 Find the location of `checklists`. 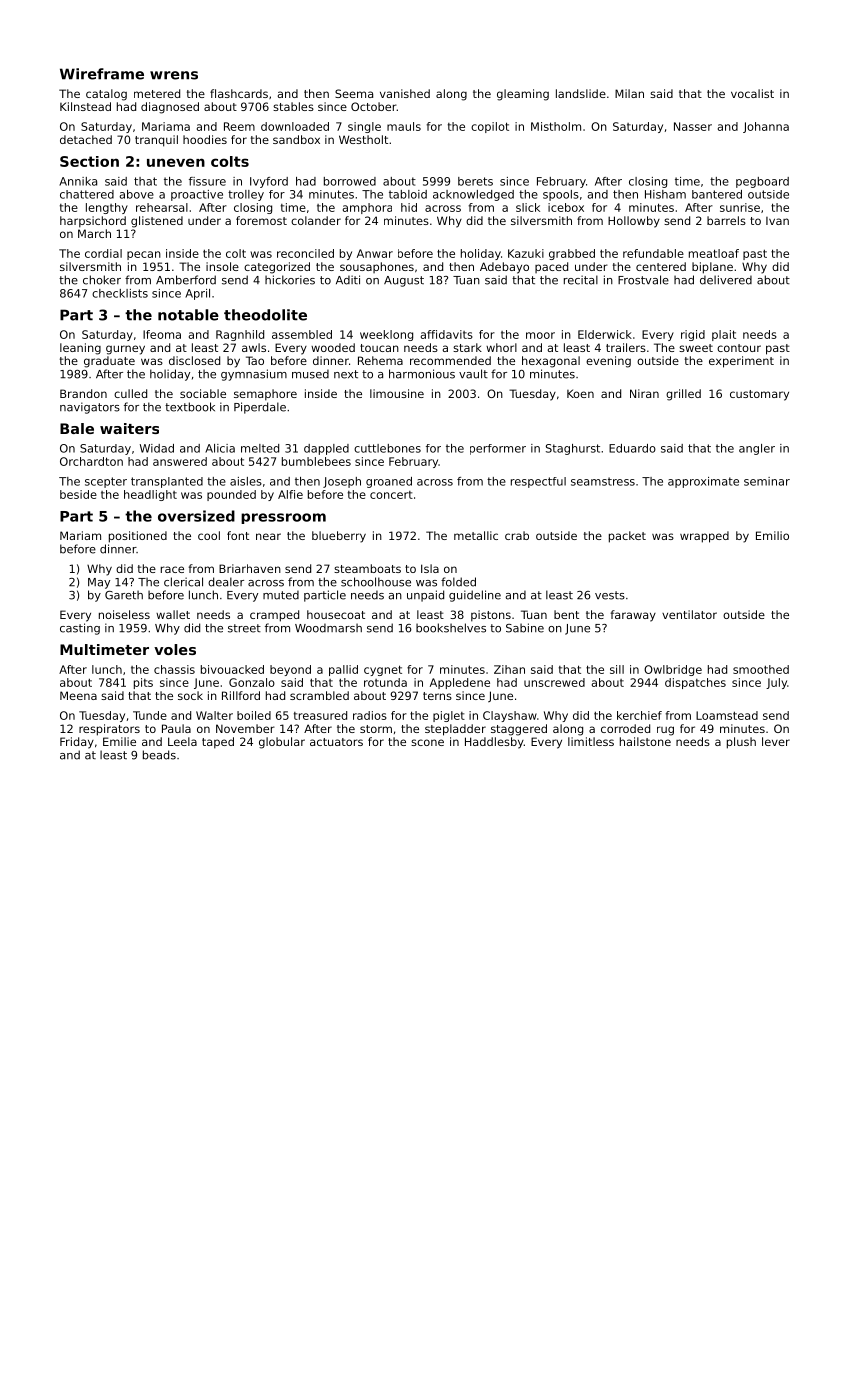

checklists is located at coordinates (120, 293).
